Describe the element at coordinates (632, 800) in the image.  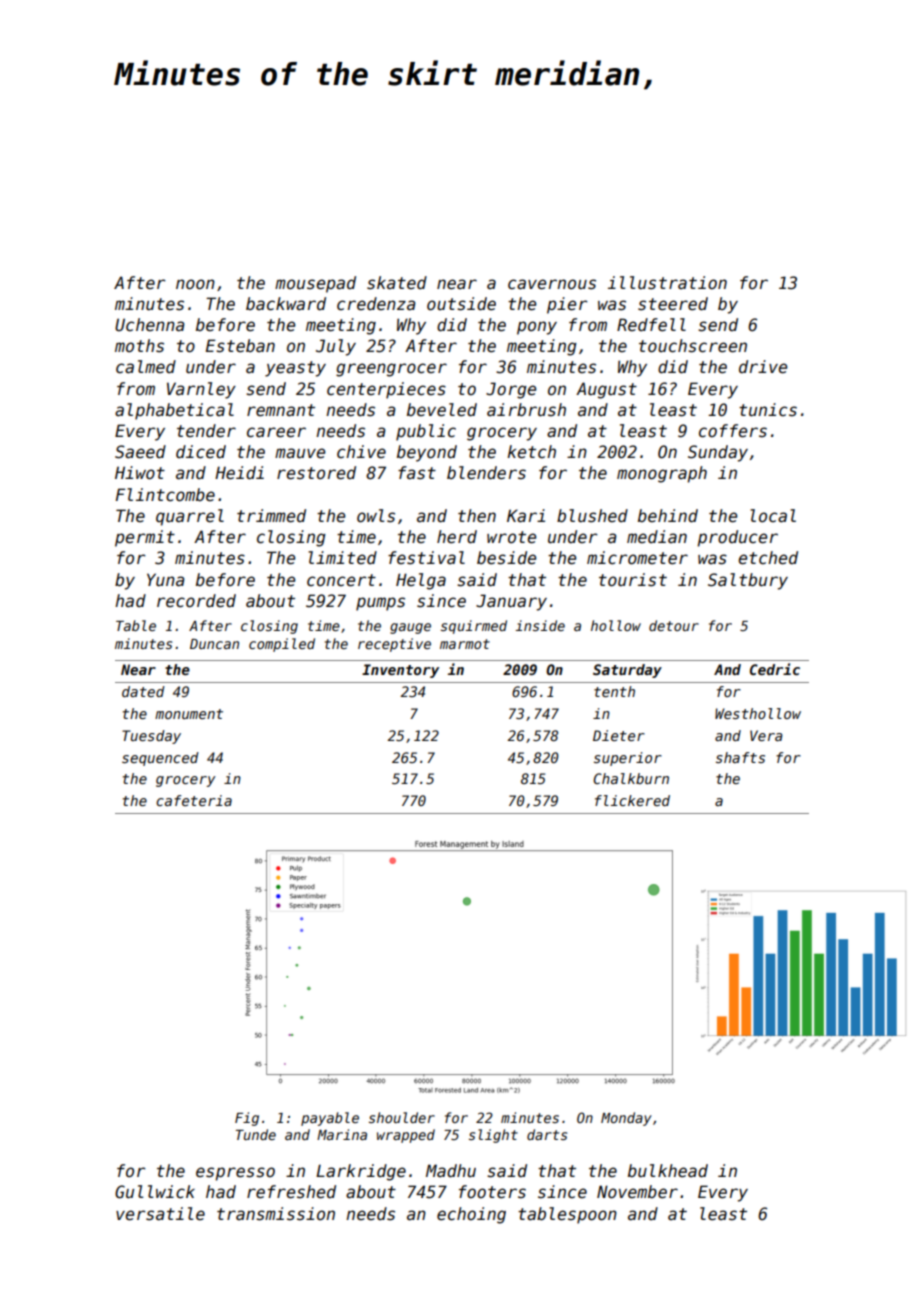
I see `flickered` at that location.
